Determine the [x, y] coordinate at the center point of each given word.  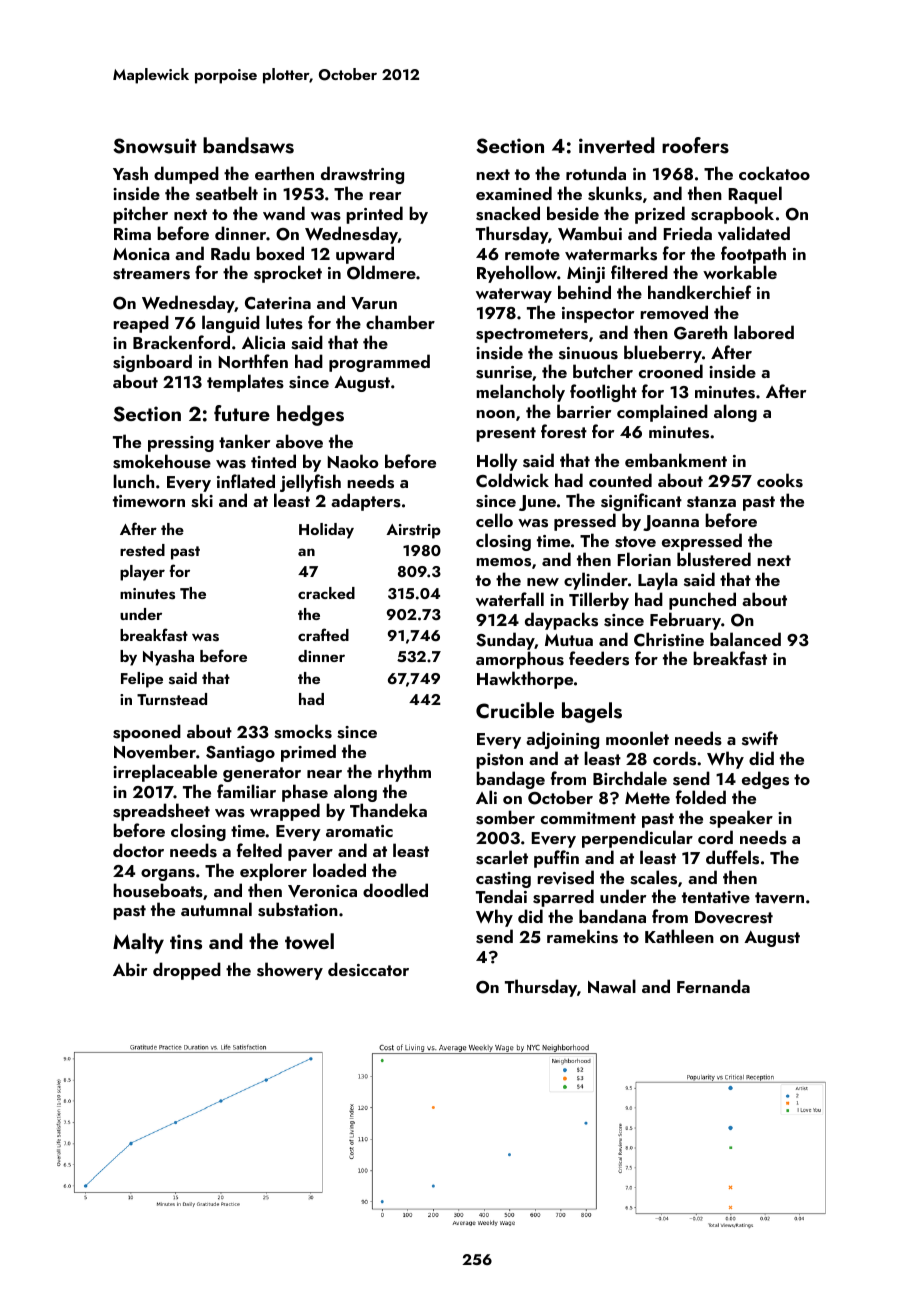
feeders [599, 658]
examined [514, 193]
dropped [187, 971]
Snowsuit [155, 146]
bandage [510, 780]
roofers [695, 145]
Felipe [142, 680]
